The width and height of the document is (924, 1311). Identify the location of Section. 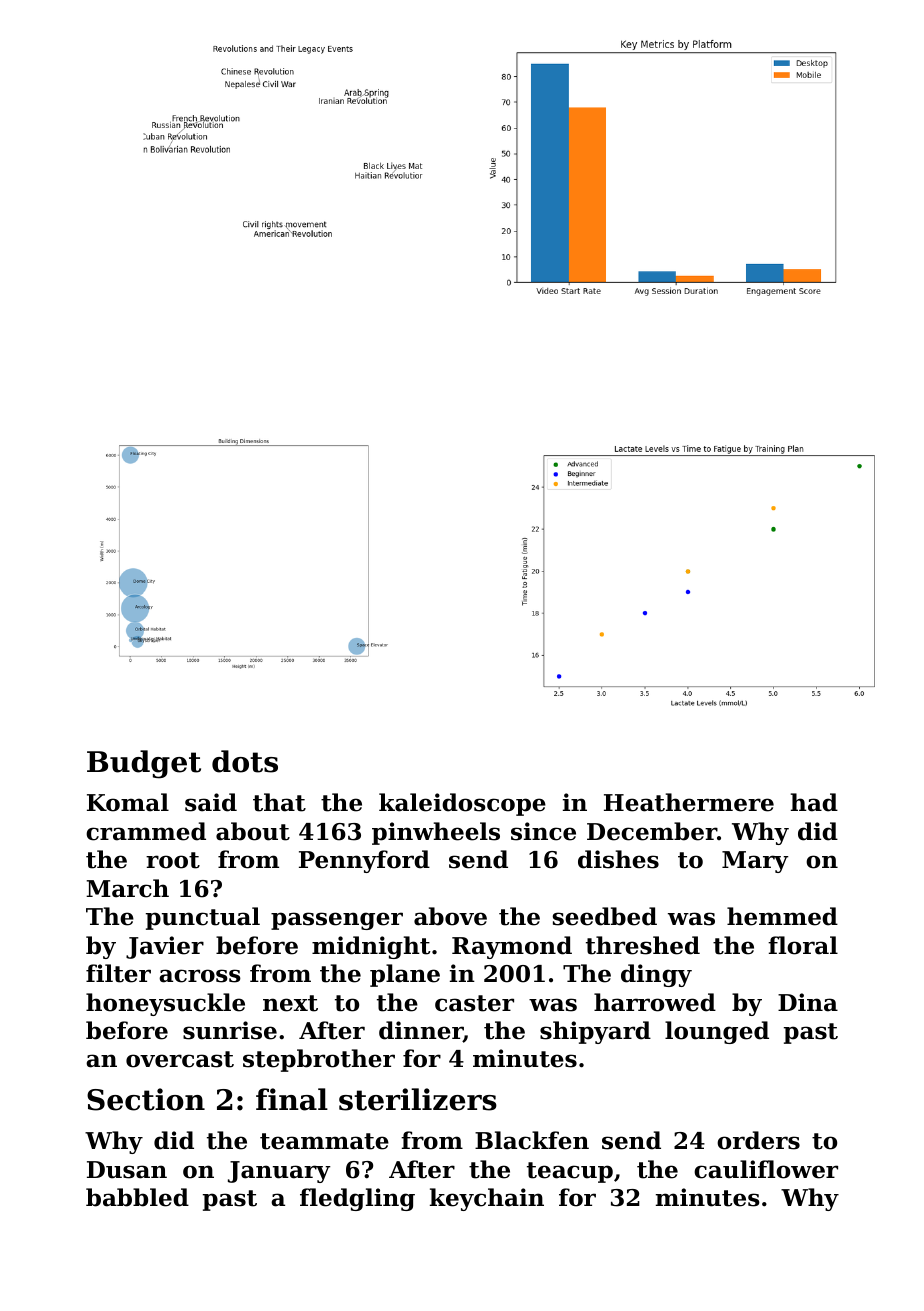
(146, 1099).
